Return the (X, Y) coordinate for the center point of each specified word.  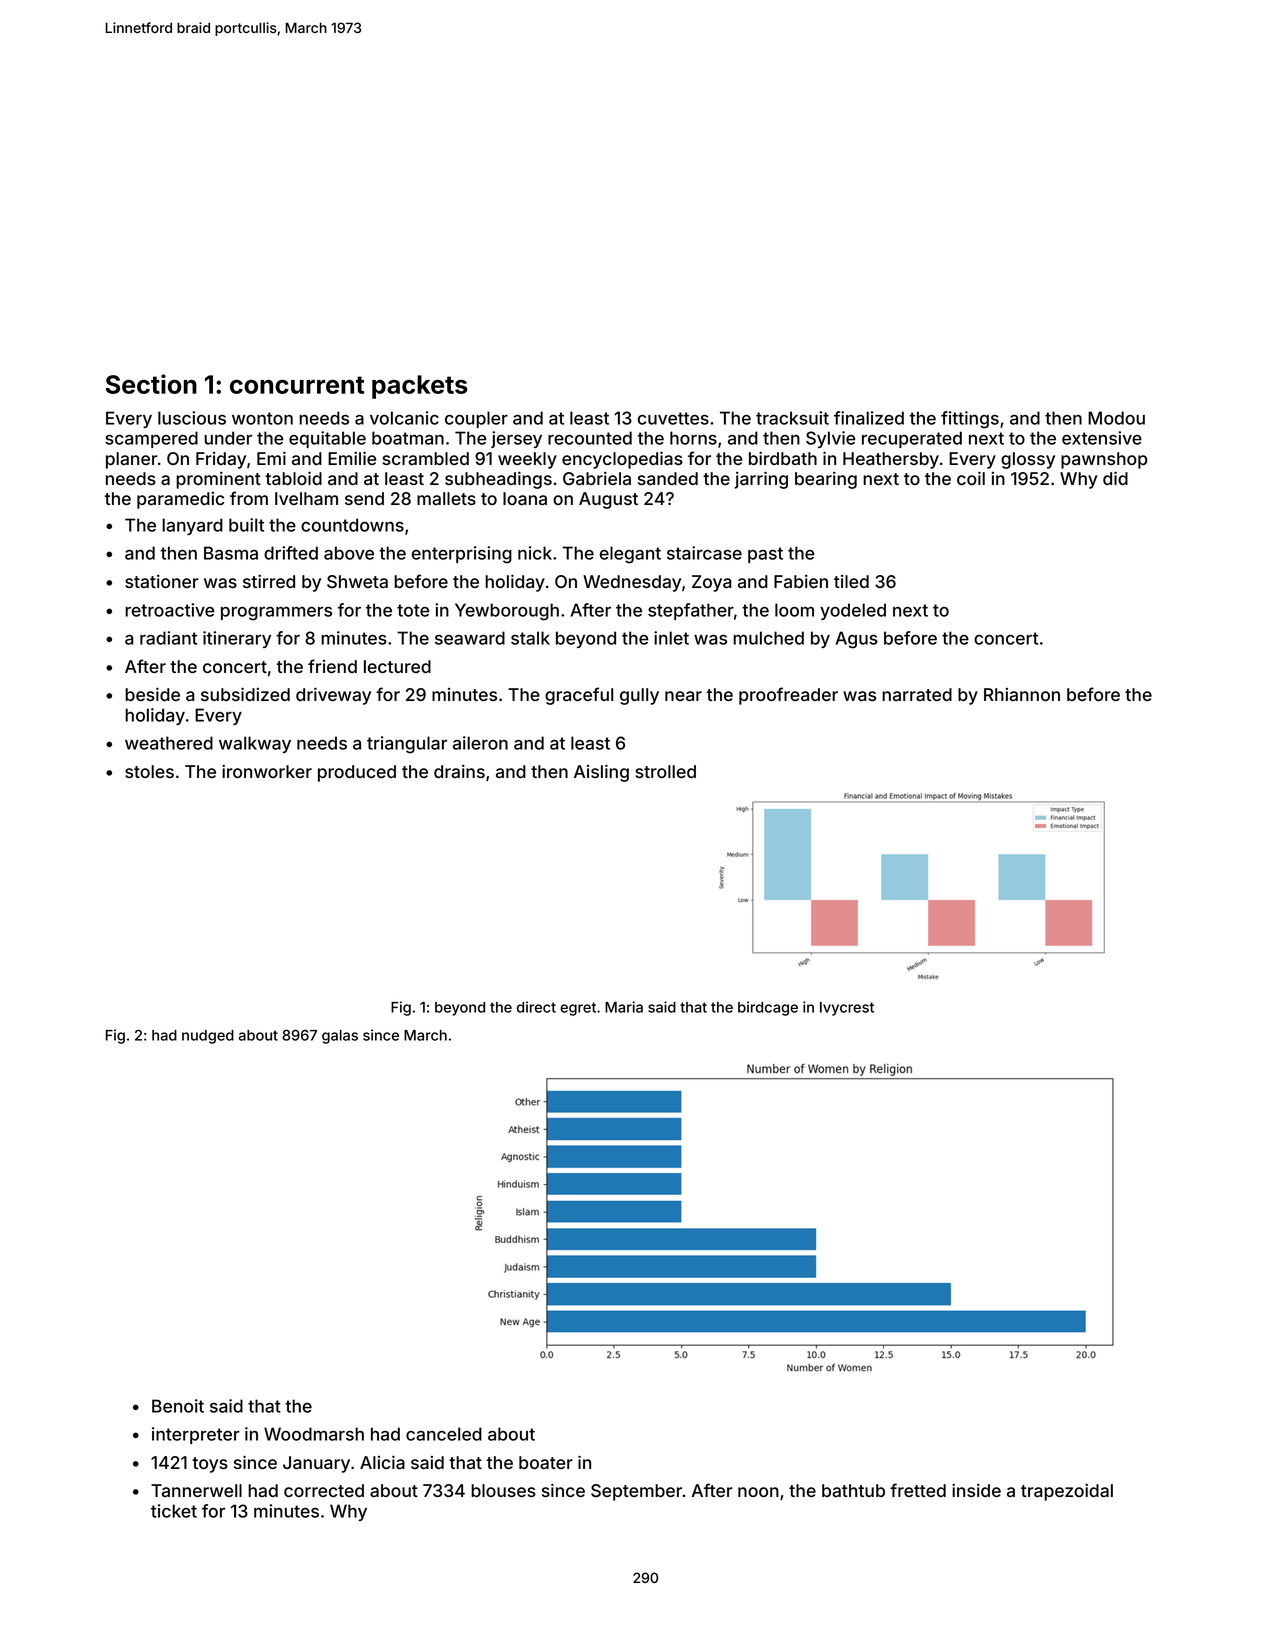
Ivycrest (847, 1009)
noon (758, 1492)
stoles (149, 771)
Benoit (178, 1406)
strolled (666, 771)
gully (639, 696)
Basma (231, 553)
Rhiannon (1022, 694)
